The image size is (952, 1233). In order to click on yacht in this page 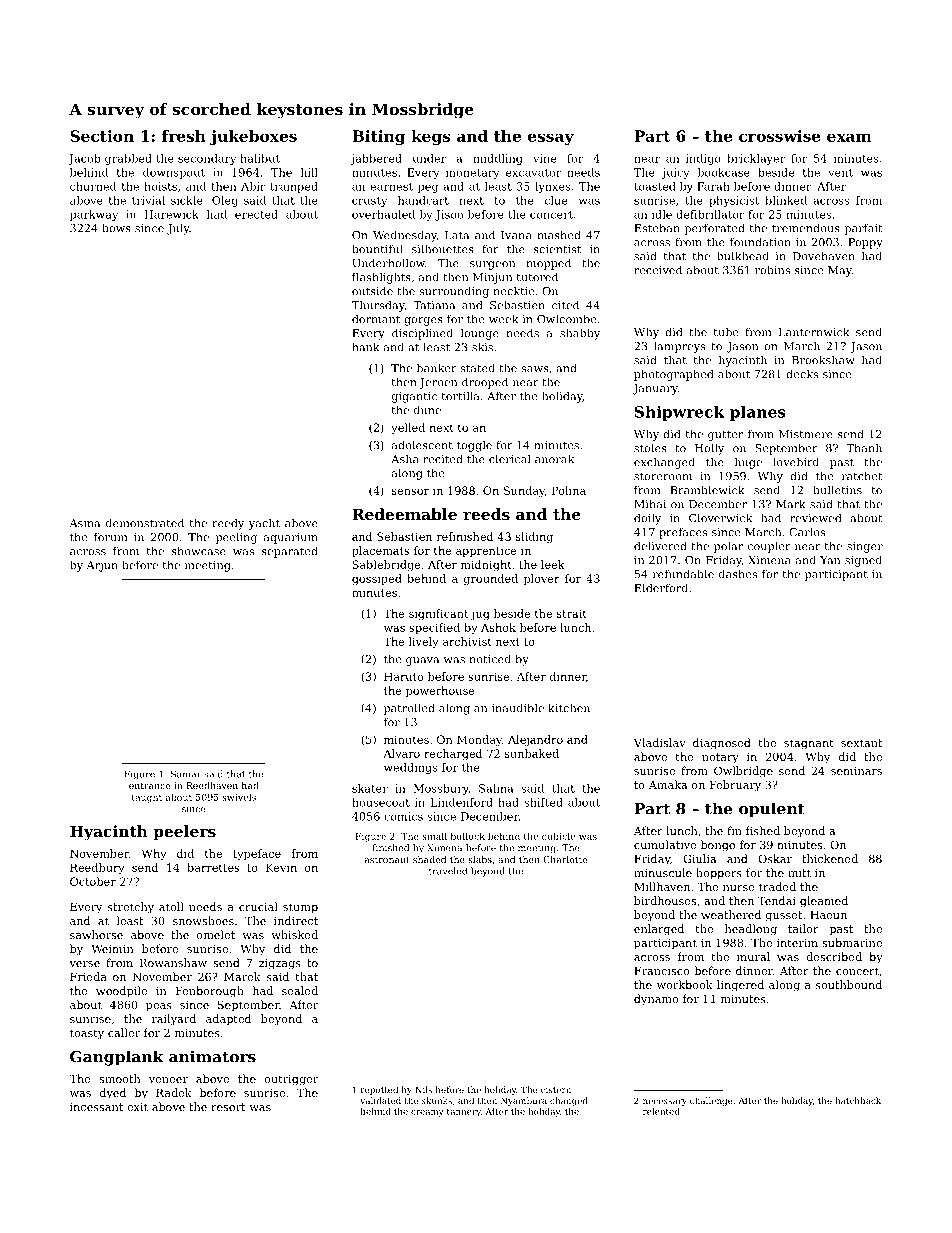, I will do `click(264, 524)`.
